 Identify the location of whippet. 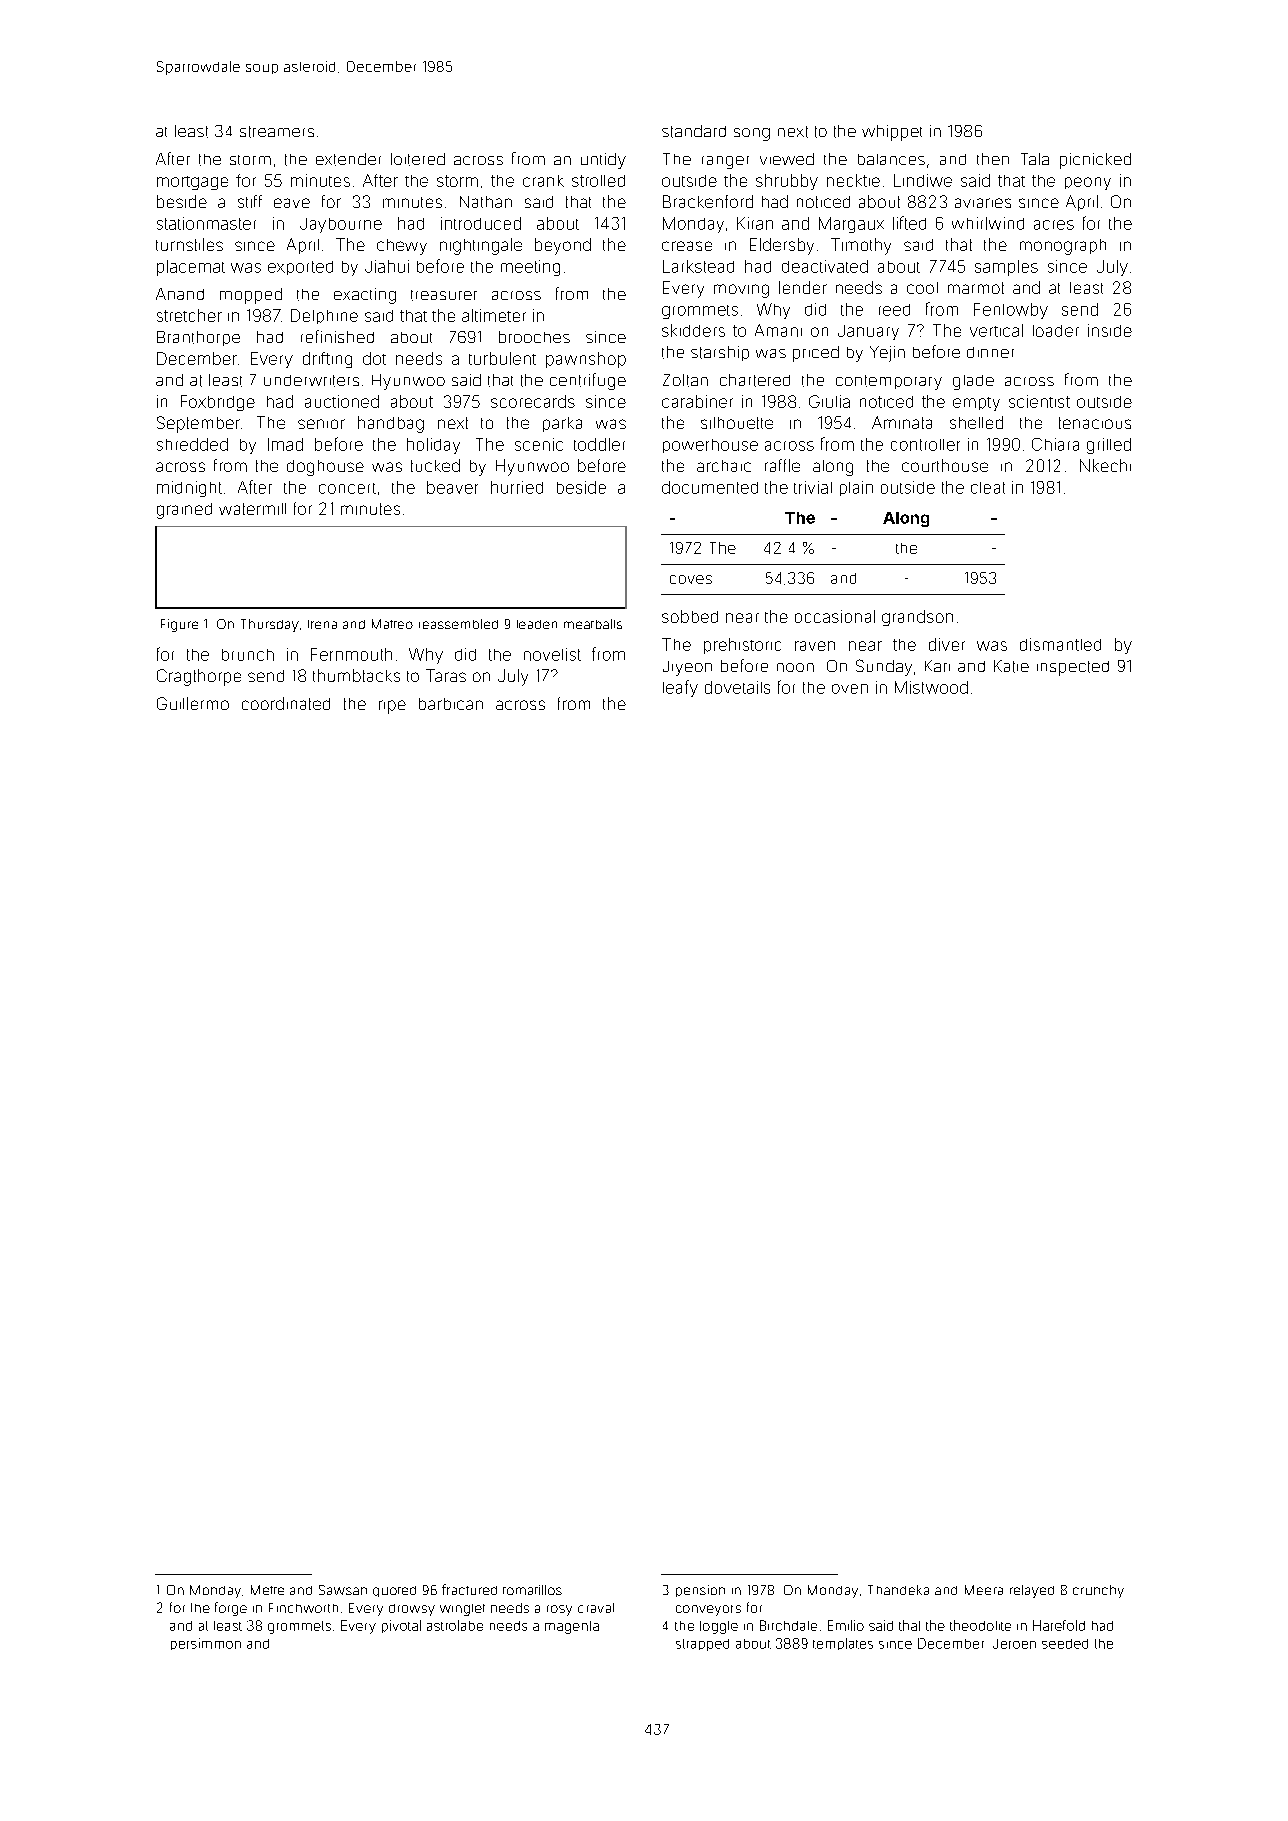
(892, 133).
